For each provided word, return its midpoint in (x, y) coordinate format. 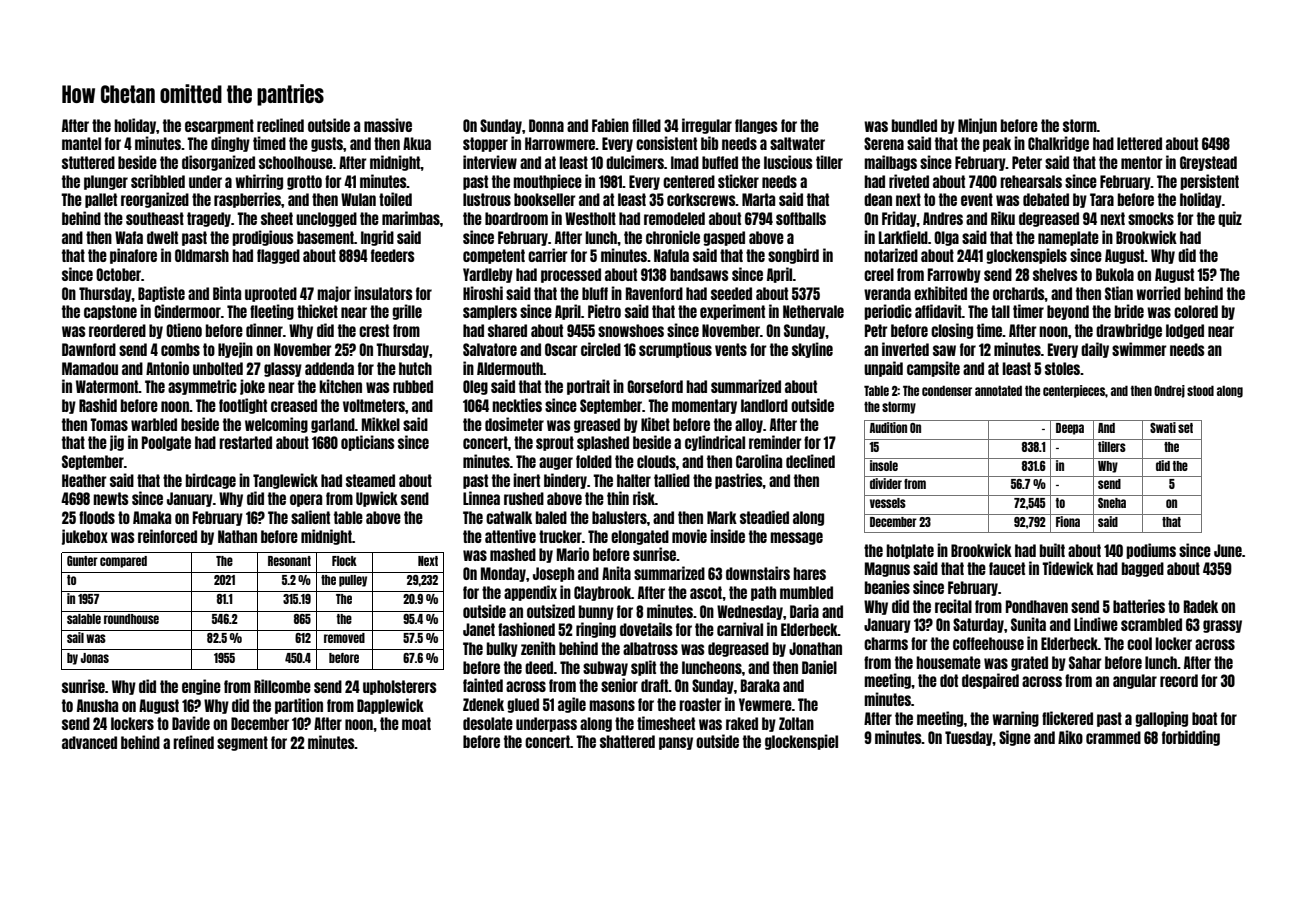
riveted (909, 181)
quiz (1230, 219)
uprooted (271, 294)
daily (1095, 350)
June (1228, 550)
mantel (81, 143)
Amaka (152, 517)
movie (689, 536)
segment (242, 743)
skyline (812, 350)
